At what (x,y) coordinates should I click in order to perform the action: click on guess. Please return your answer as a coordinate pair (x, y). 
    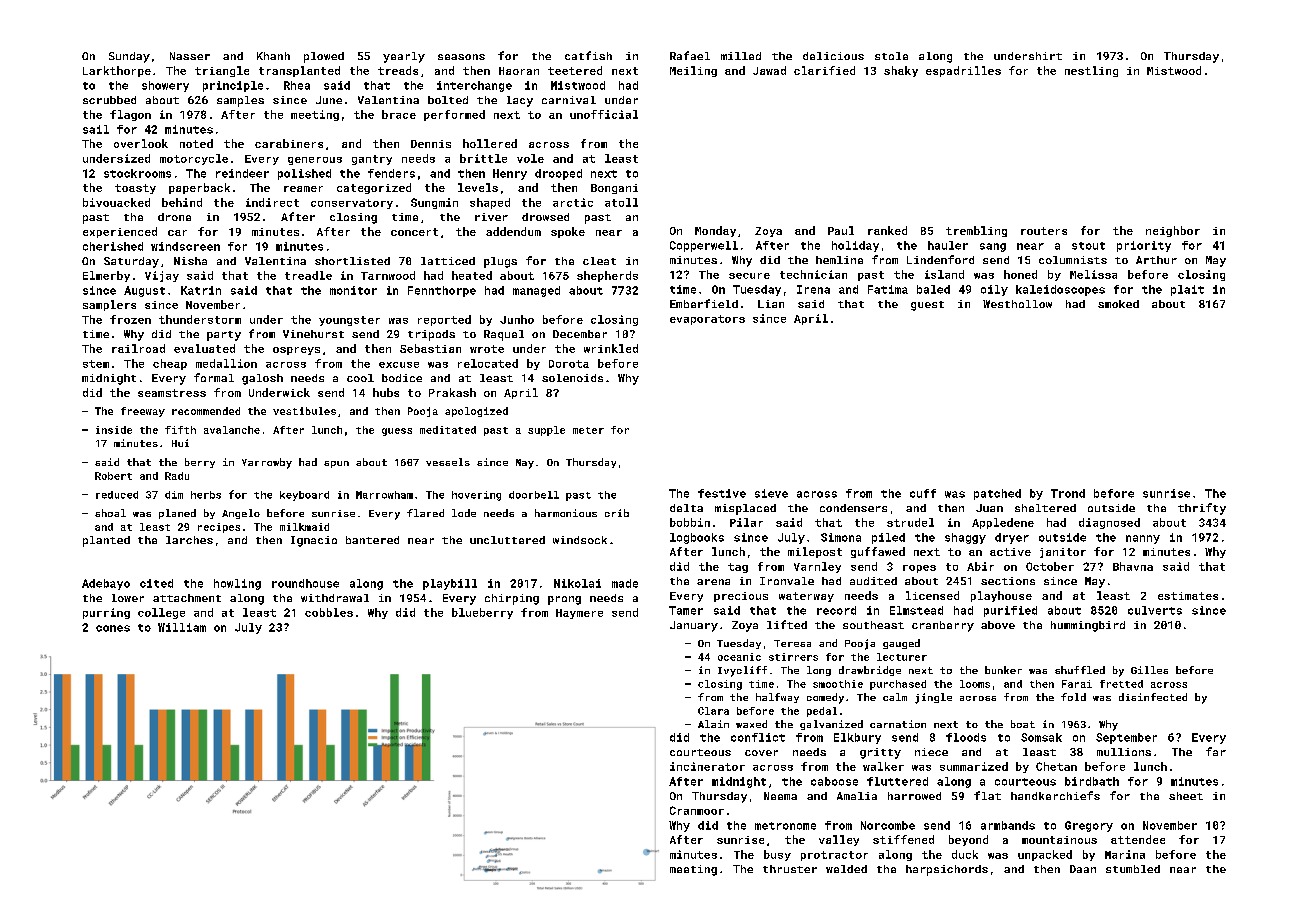
    Looking at the image, I should click on (397, 432).
